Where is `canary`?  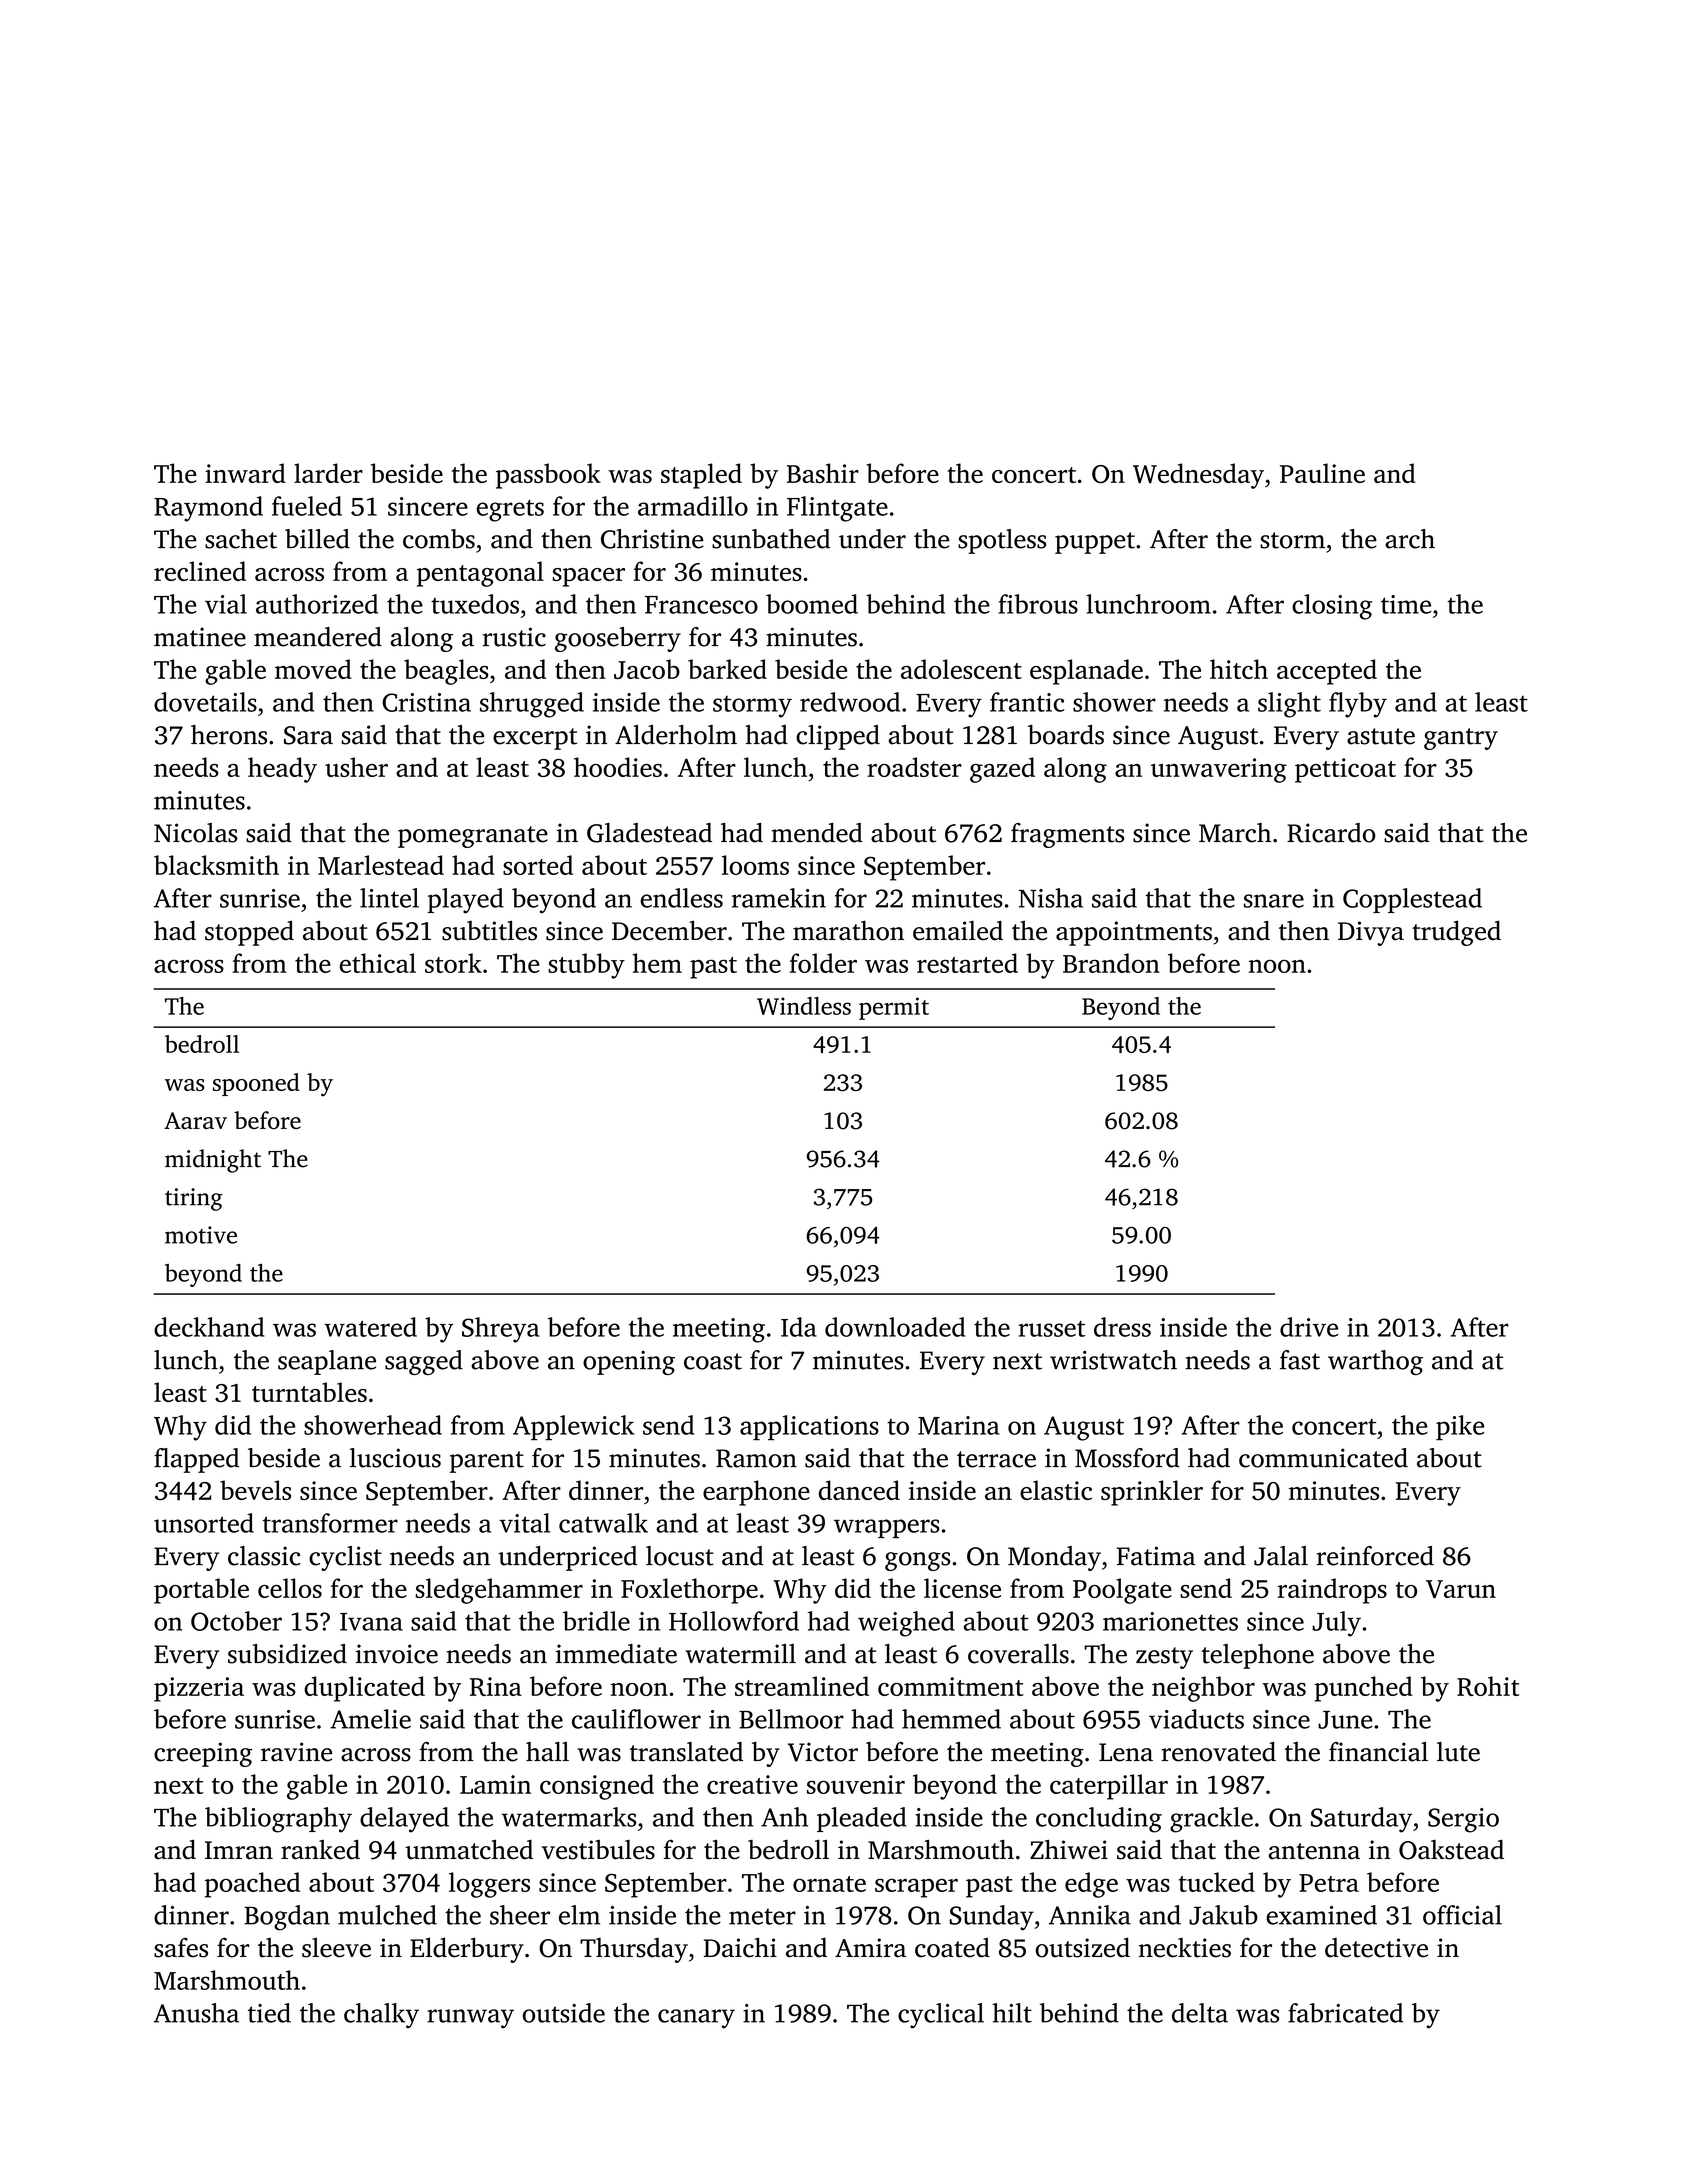 canary is located at coordinates (696, 2019).
